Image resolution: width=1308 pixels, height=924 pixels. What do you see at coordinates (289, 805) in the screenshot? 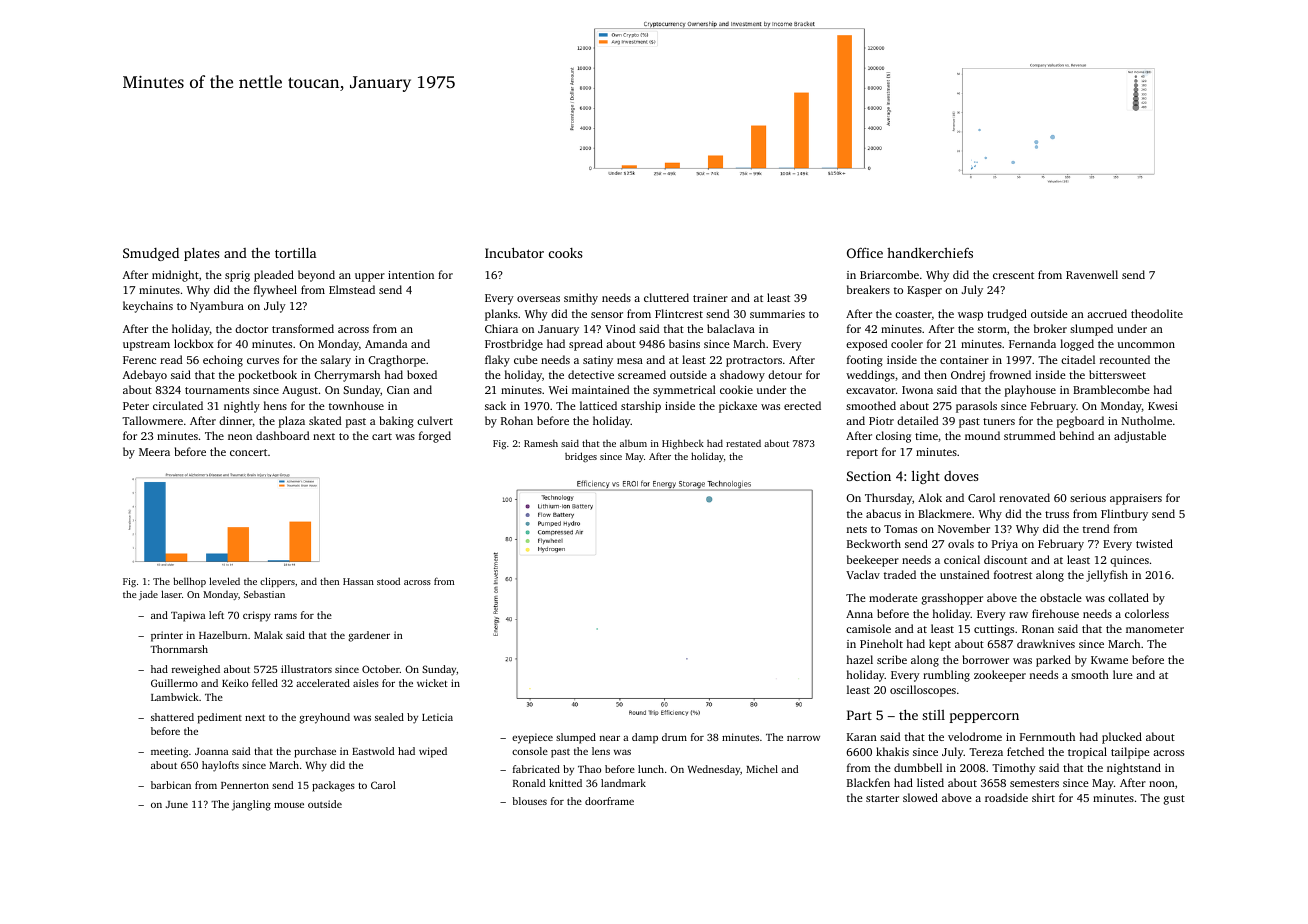
I see `mouse` at bounding box center [289, 805].
